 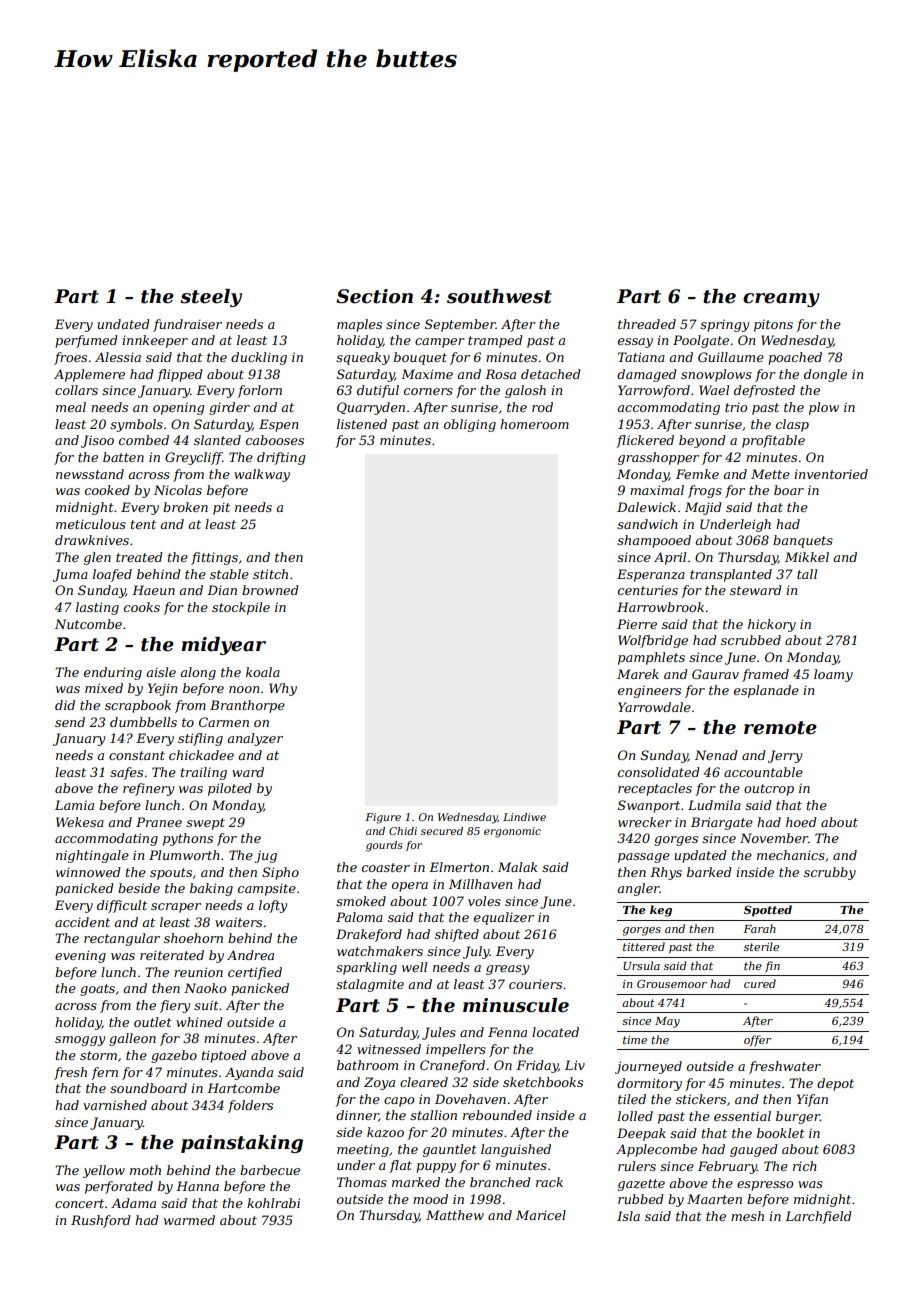 I want to click on Majid, so click(x=703, y=508).
